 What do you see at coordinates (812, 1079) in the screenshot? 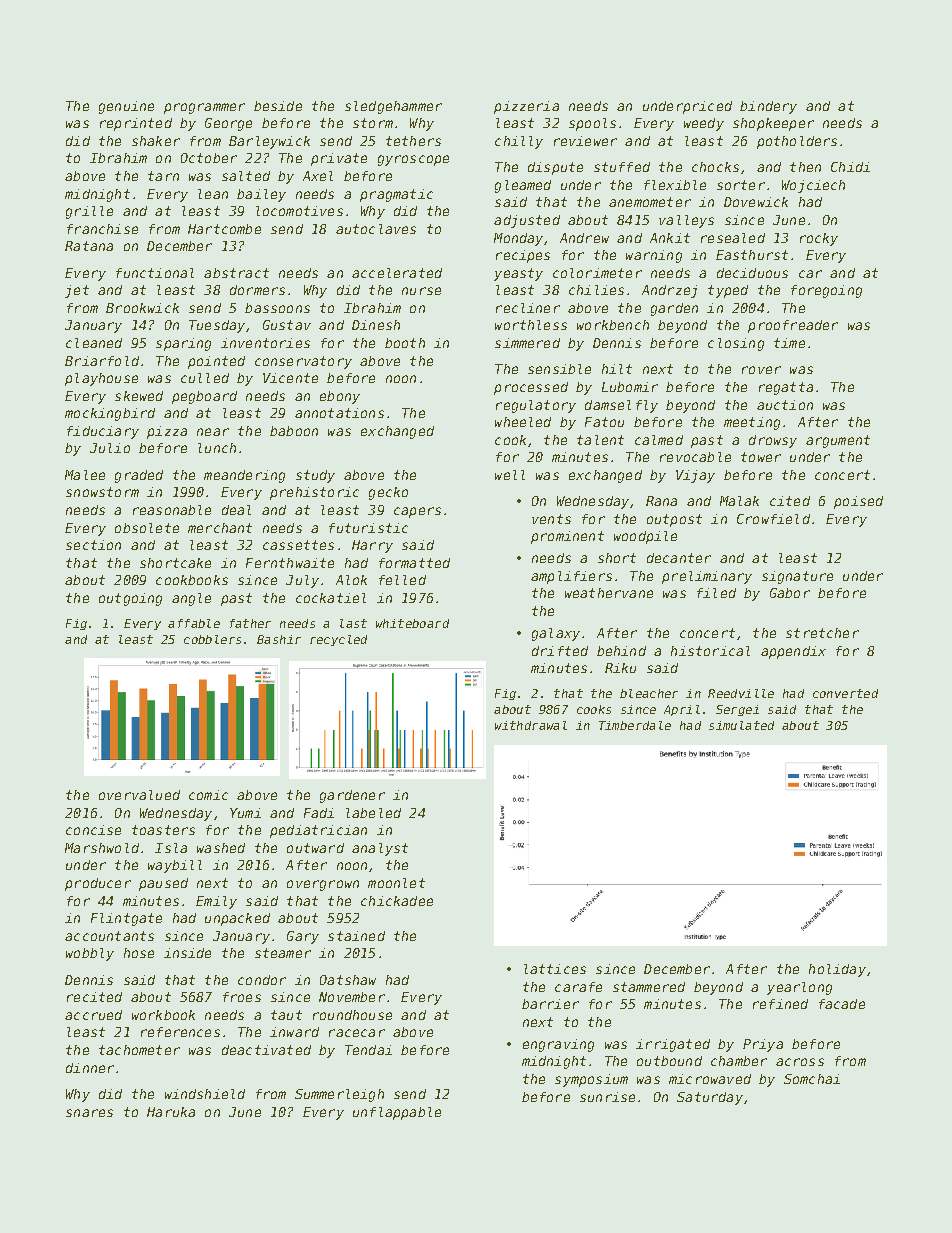
I see `Somchai` at bounding box center [812, 1079].
